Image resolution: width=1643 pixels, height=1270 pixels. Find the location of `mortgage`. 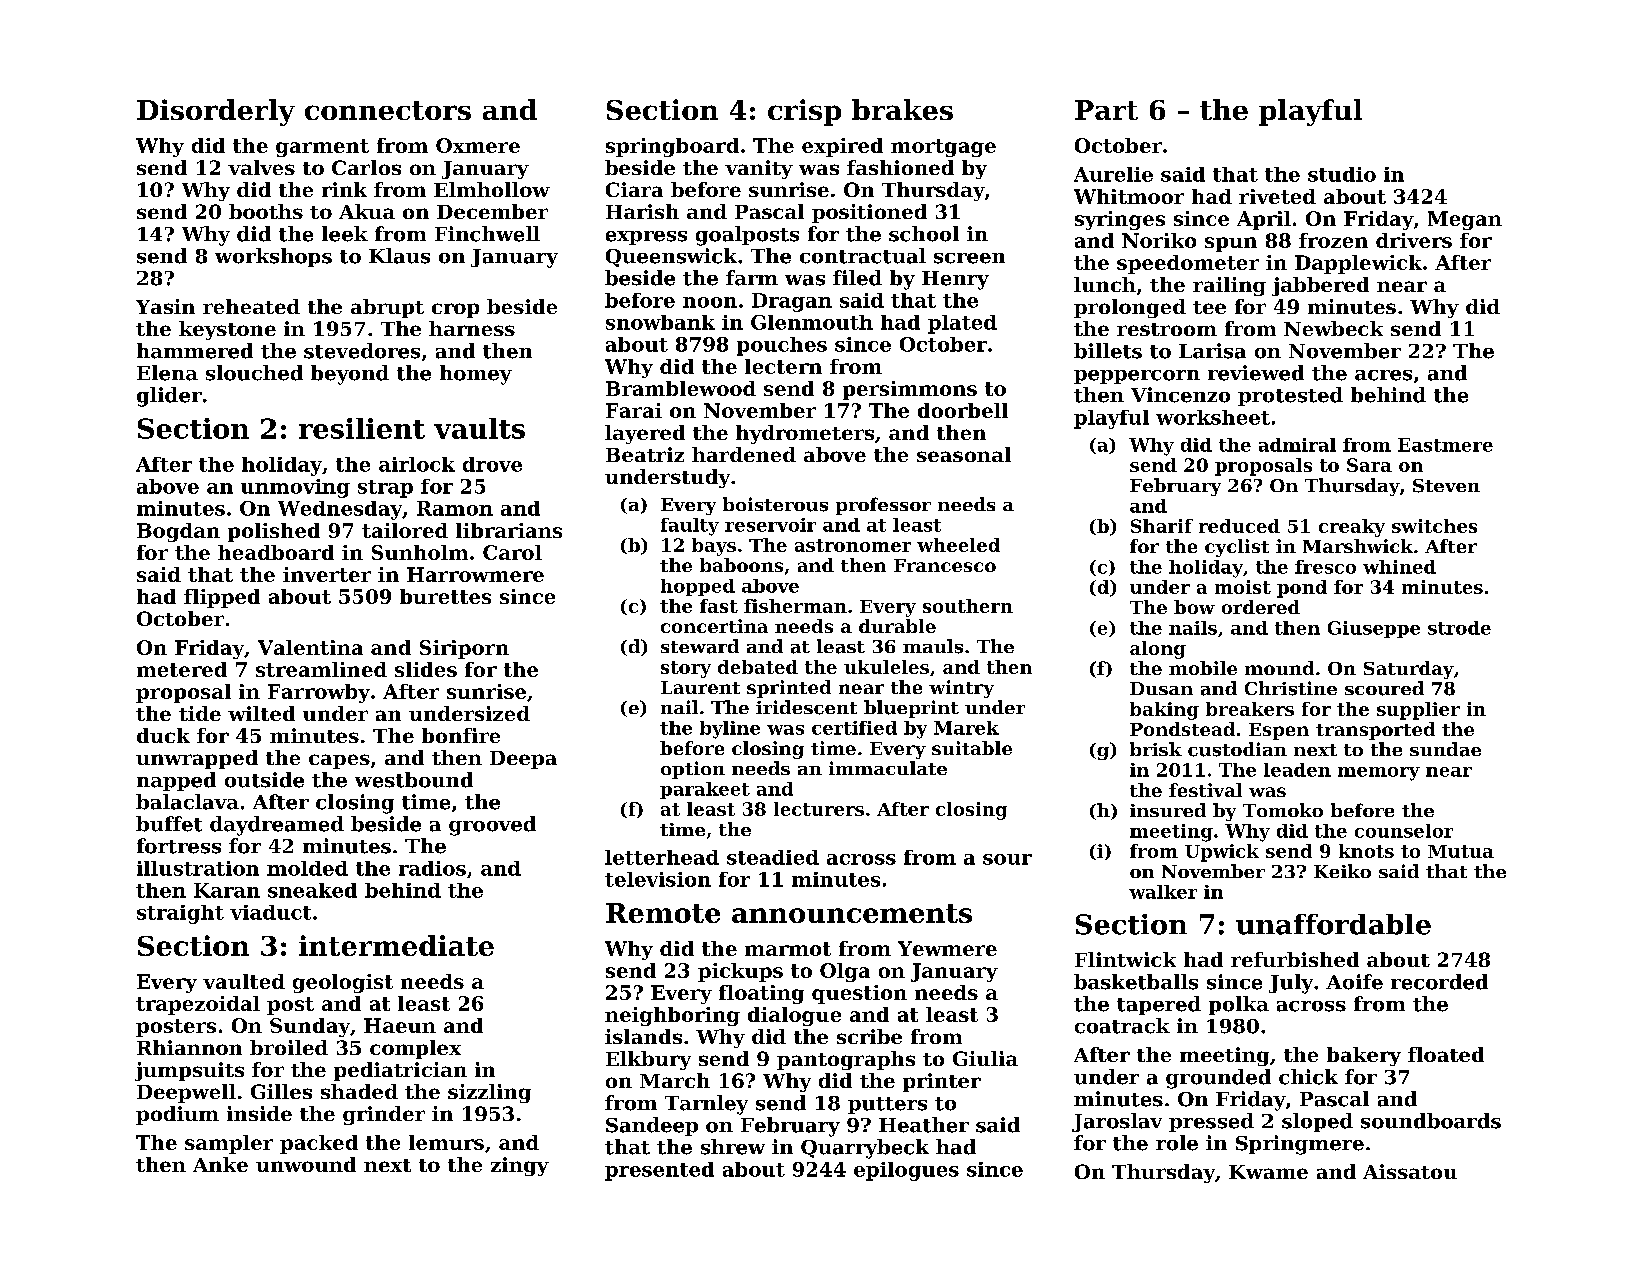

mortgage is located at coordinates (943, 148).
